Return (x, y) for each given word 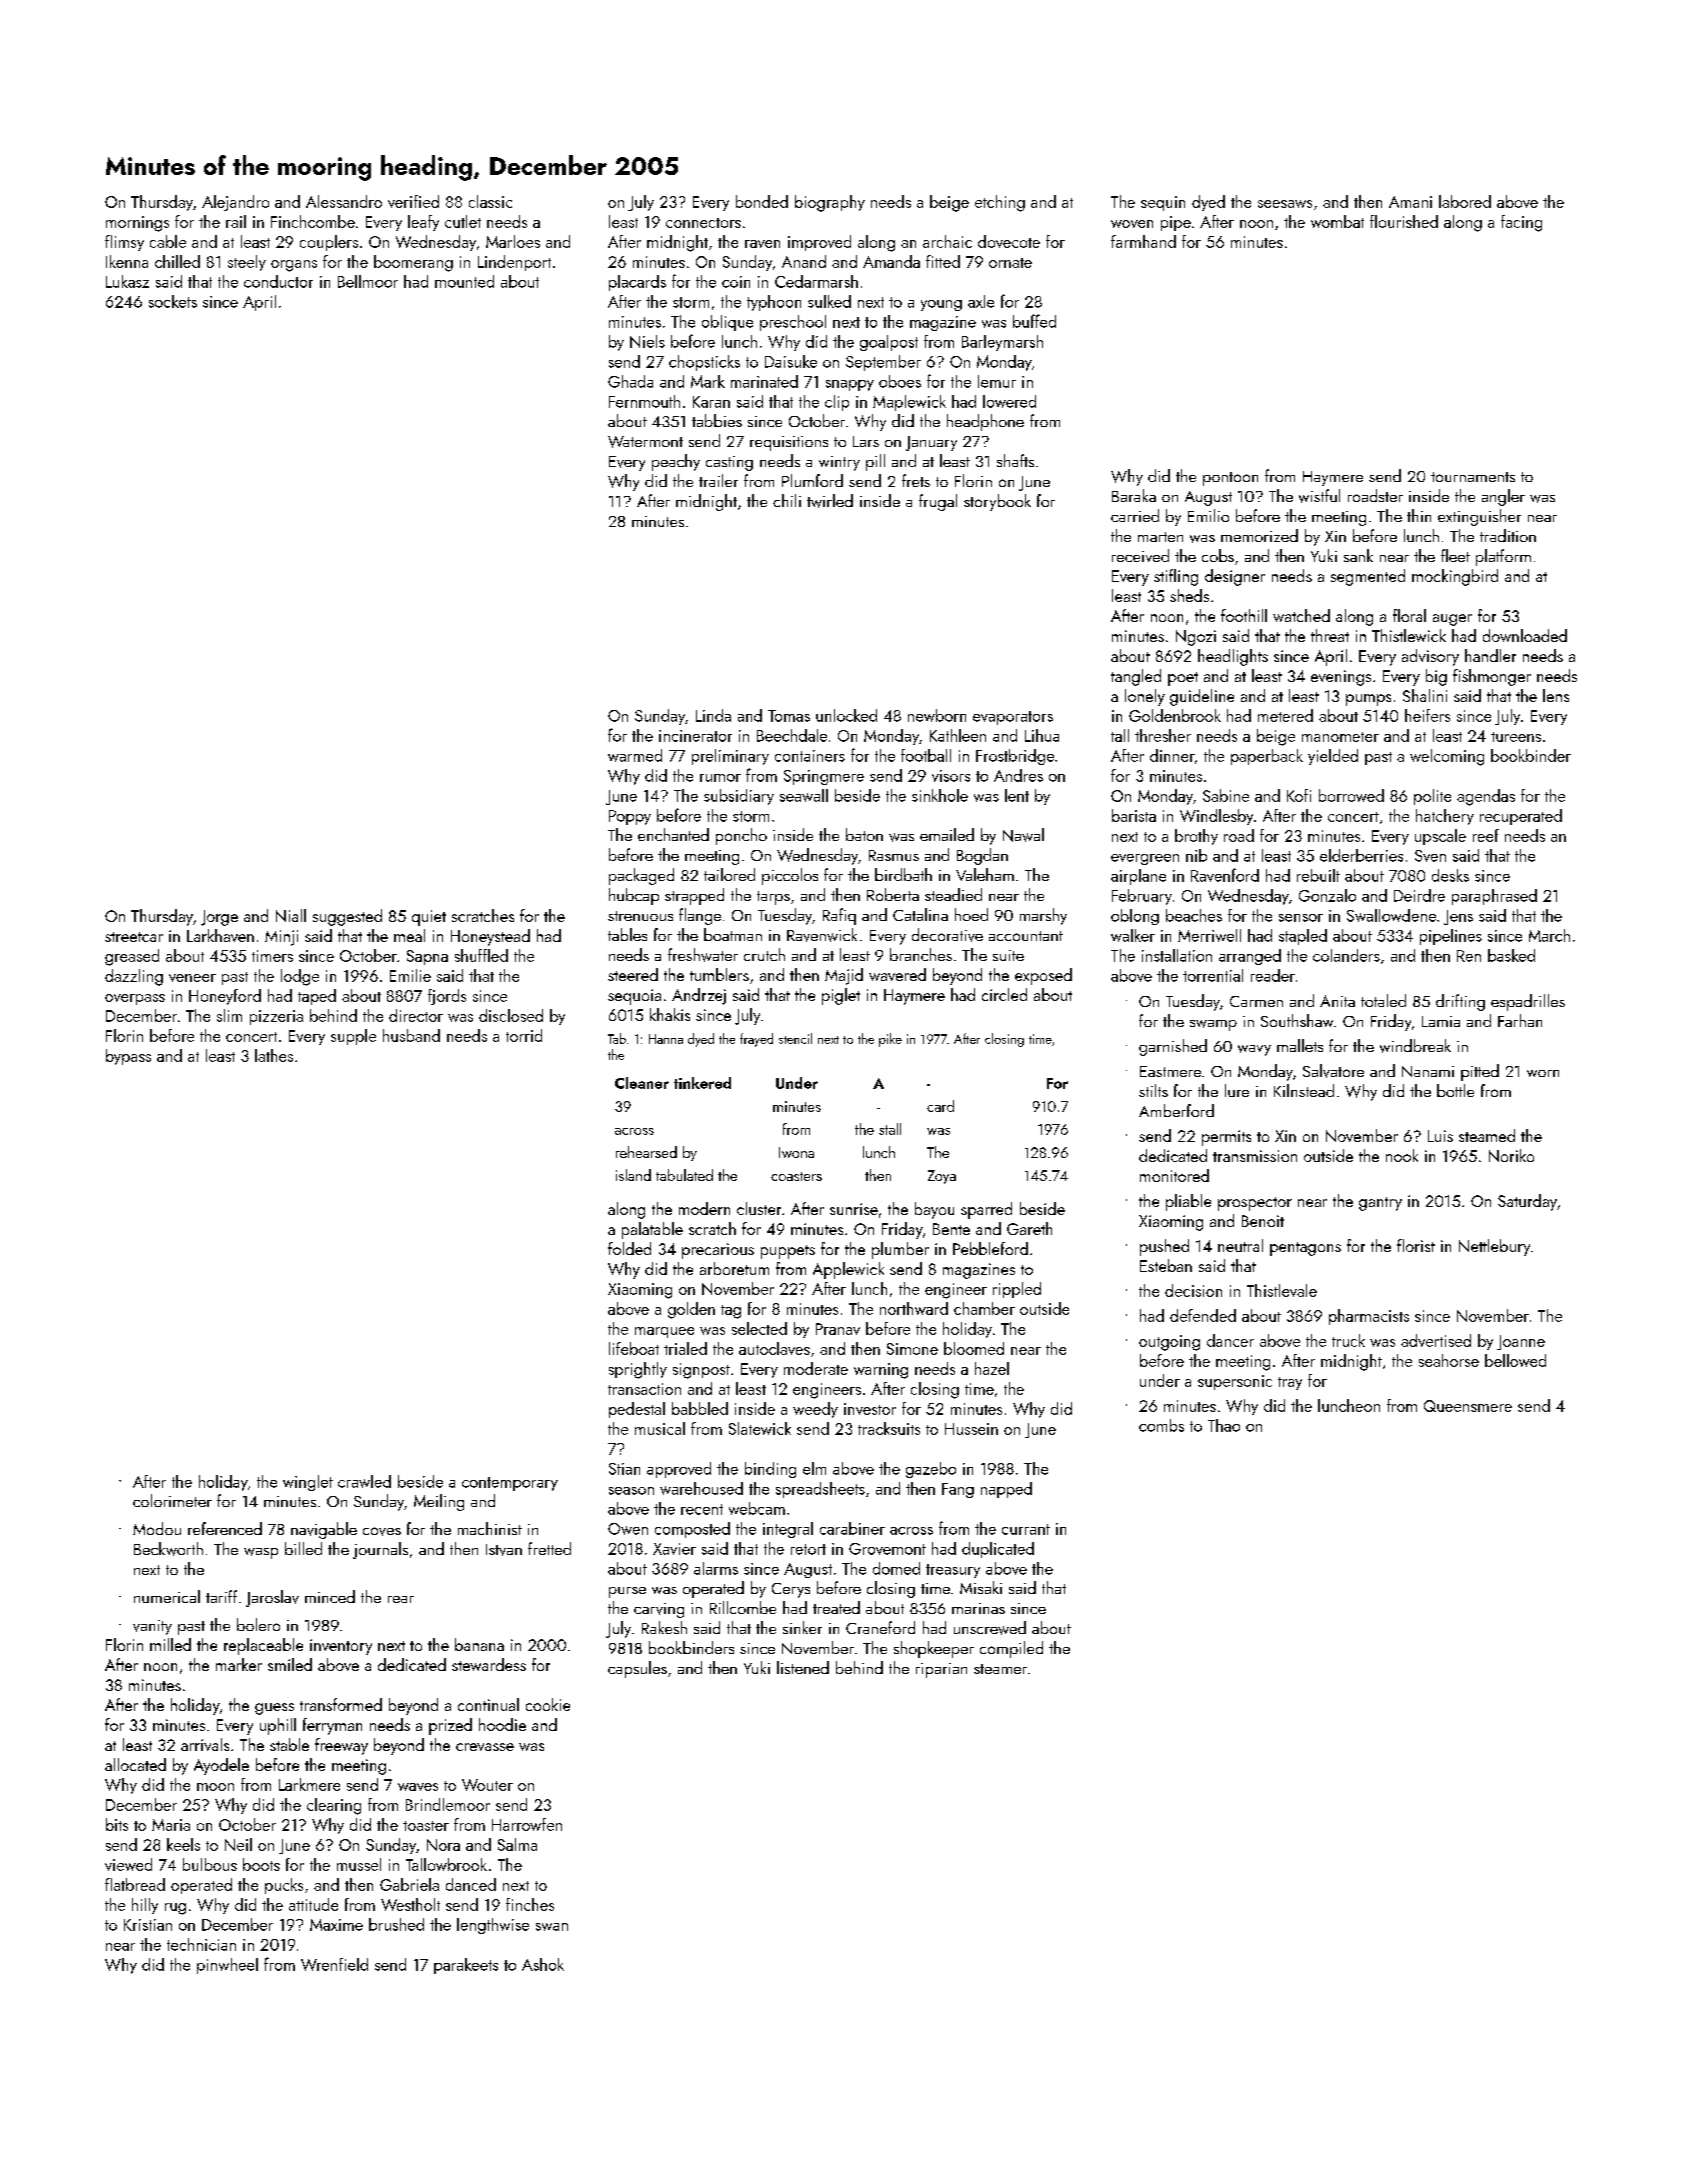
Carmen (1256, 1001)
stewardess (489, 1664)
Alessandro (344, 201)
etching (1000, 203)
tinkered (702, 1083)
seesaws (1285, 204)
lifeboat (634, 1348)
